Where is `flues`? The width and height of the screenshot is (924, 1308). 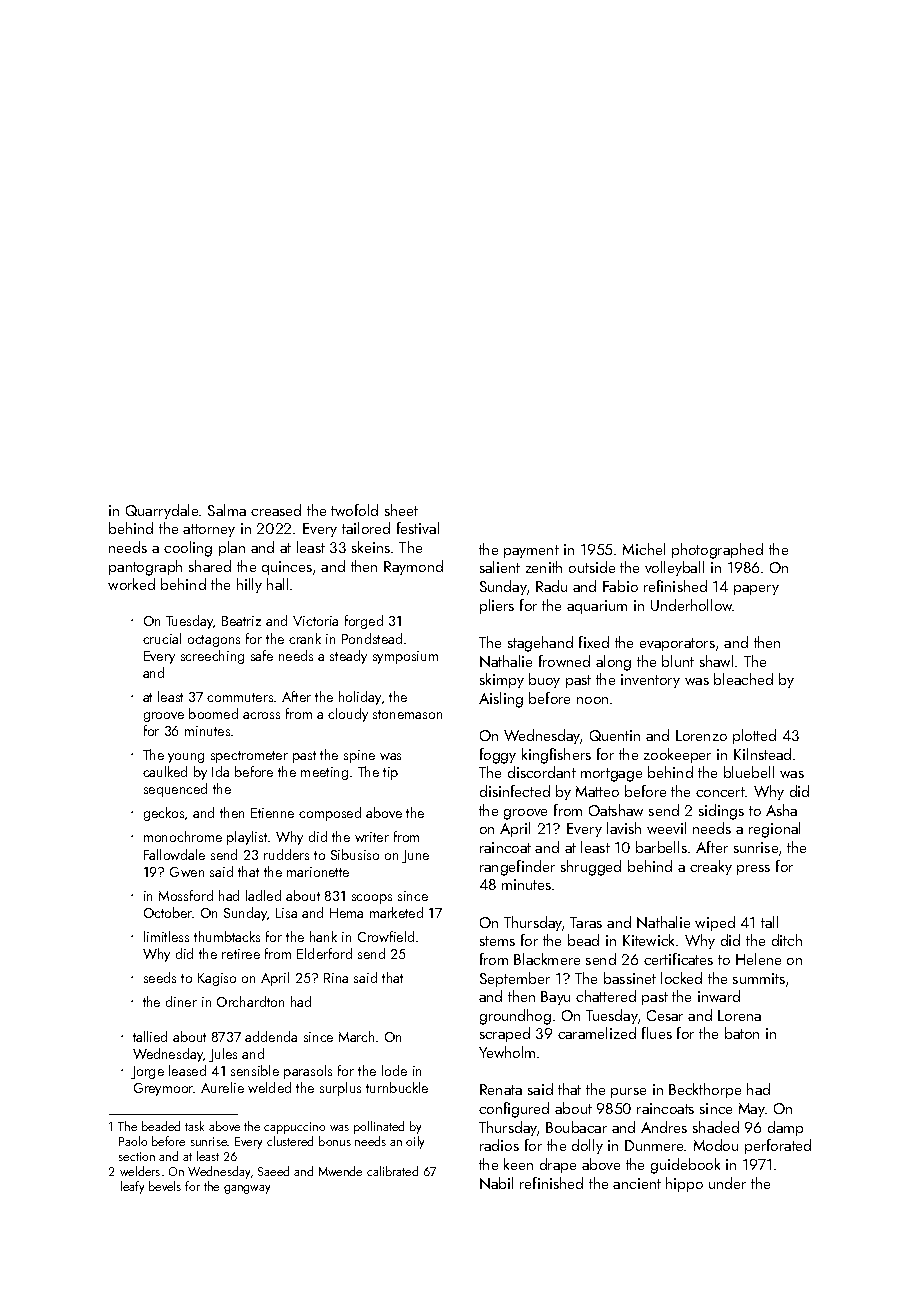
flues is located at coordinates (657, 1033).
